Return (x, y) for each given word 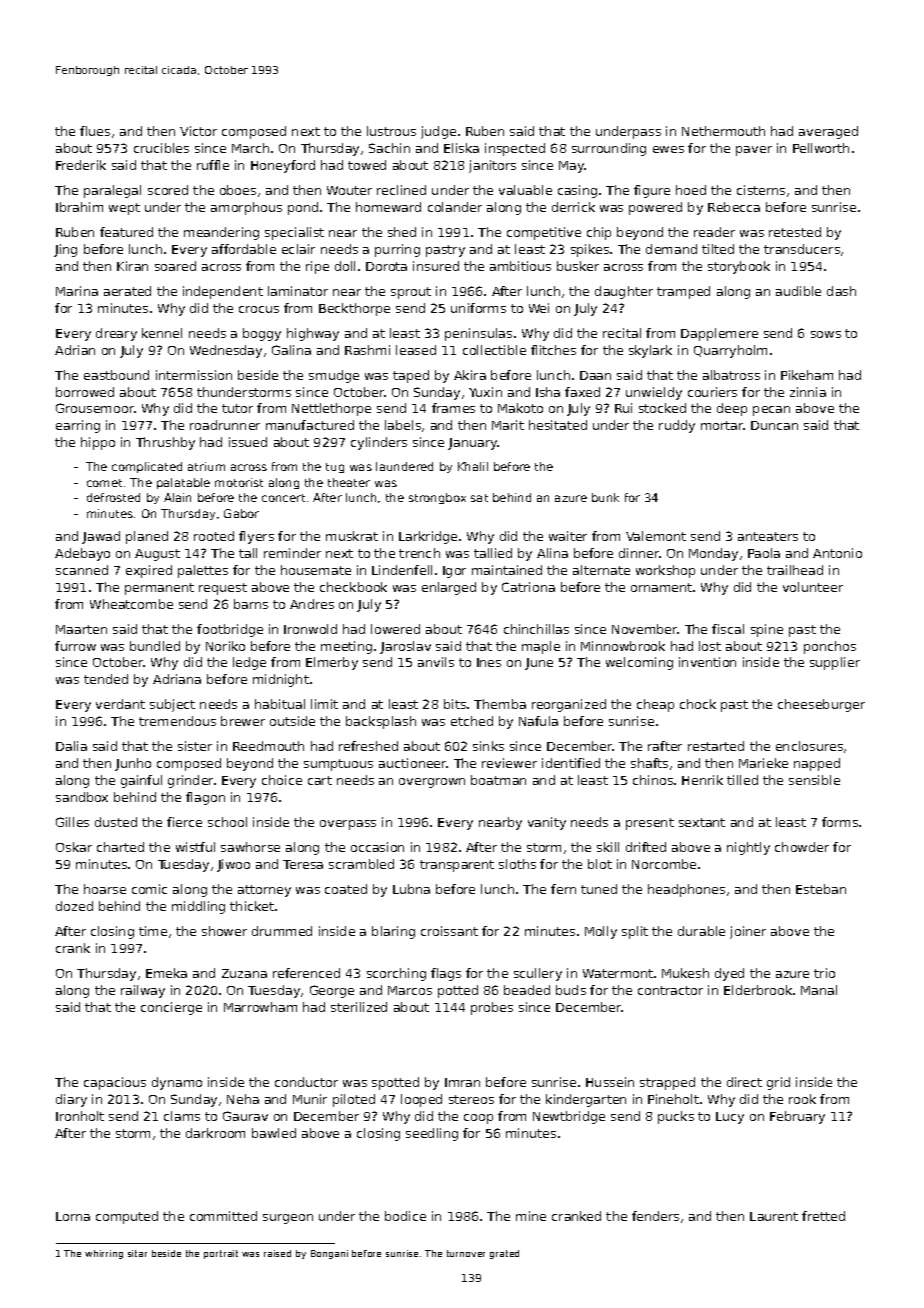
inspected (515, 149)
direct (744, 1082)
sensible (814, 780)
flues (95, 131)
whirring (104, 1254)
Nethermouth (723, 131)
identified (571, 763)
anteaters (768, 536)
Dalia (71, 746)
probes (492, 1008)
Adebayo (82, 554)
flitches (553, 350)
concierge (171, 1008)
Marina (77, 291)
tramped (683, 292)
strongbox (437, 498)
